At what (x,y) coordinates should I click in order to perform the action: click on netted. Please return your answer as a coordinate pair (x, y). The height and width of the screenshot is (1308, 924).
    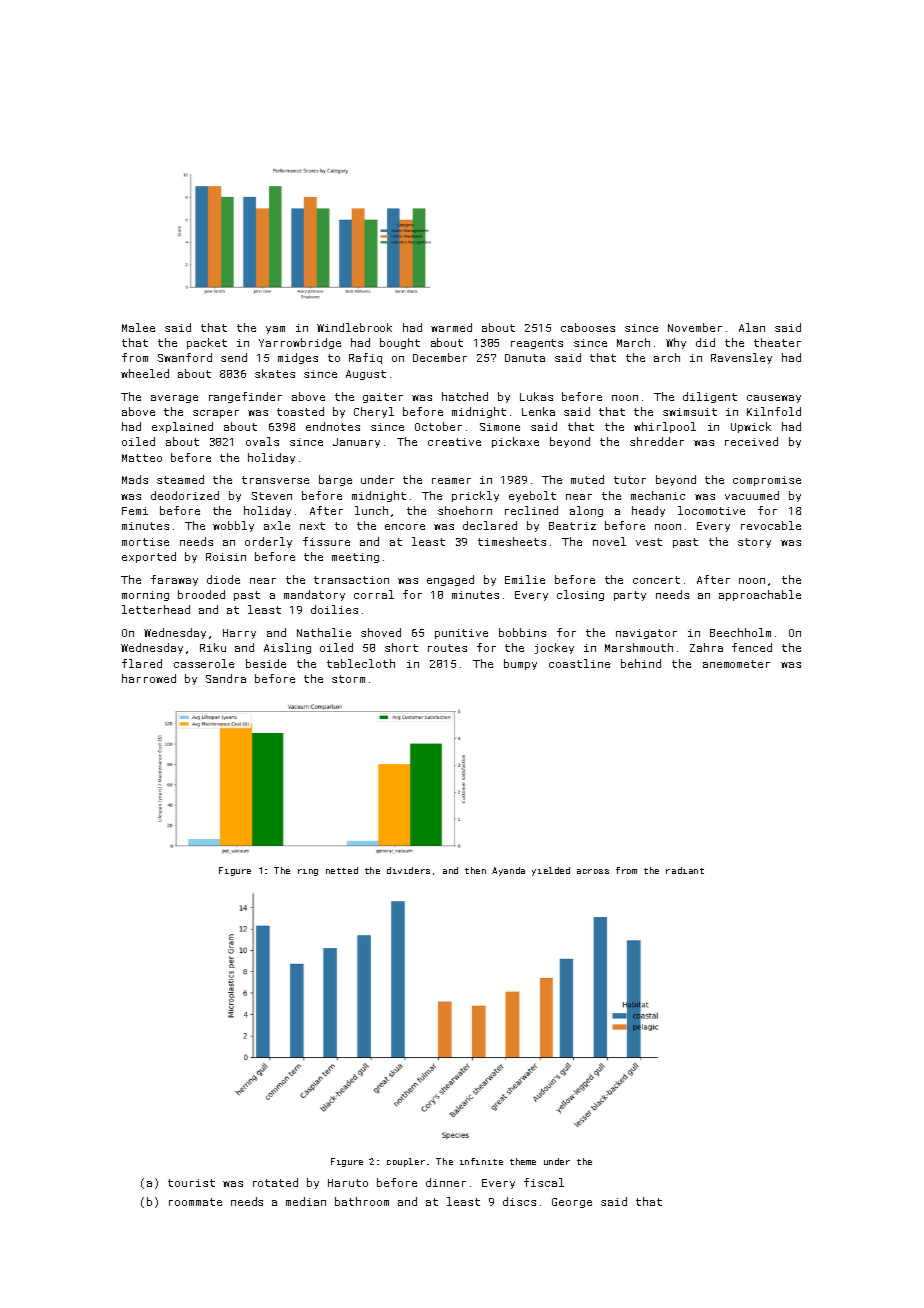
    Looking at the image, I should click on (342, 870).
